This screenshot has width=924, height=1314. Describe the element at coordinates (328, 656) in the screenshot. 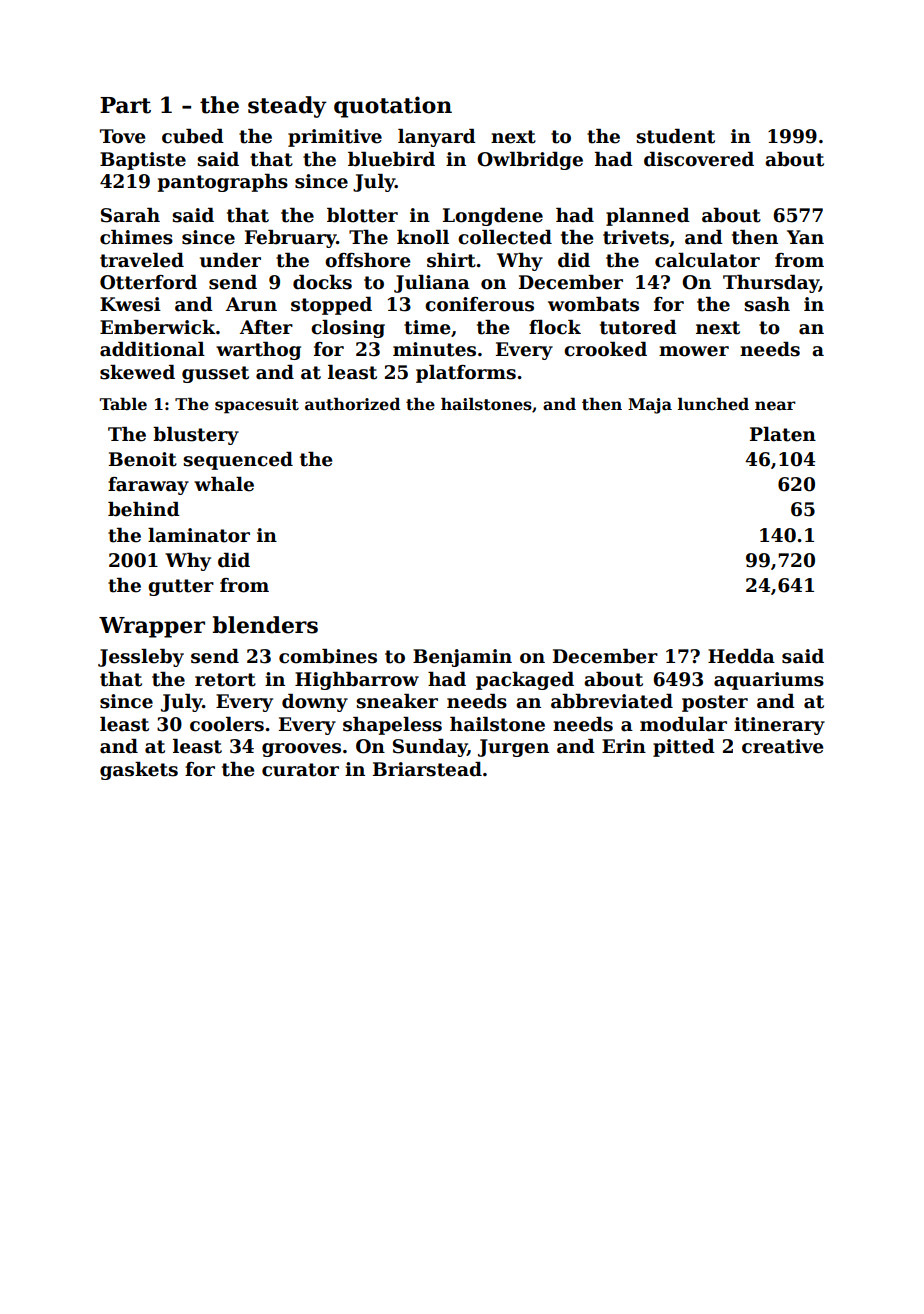

I see `combines` at that location.
